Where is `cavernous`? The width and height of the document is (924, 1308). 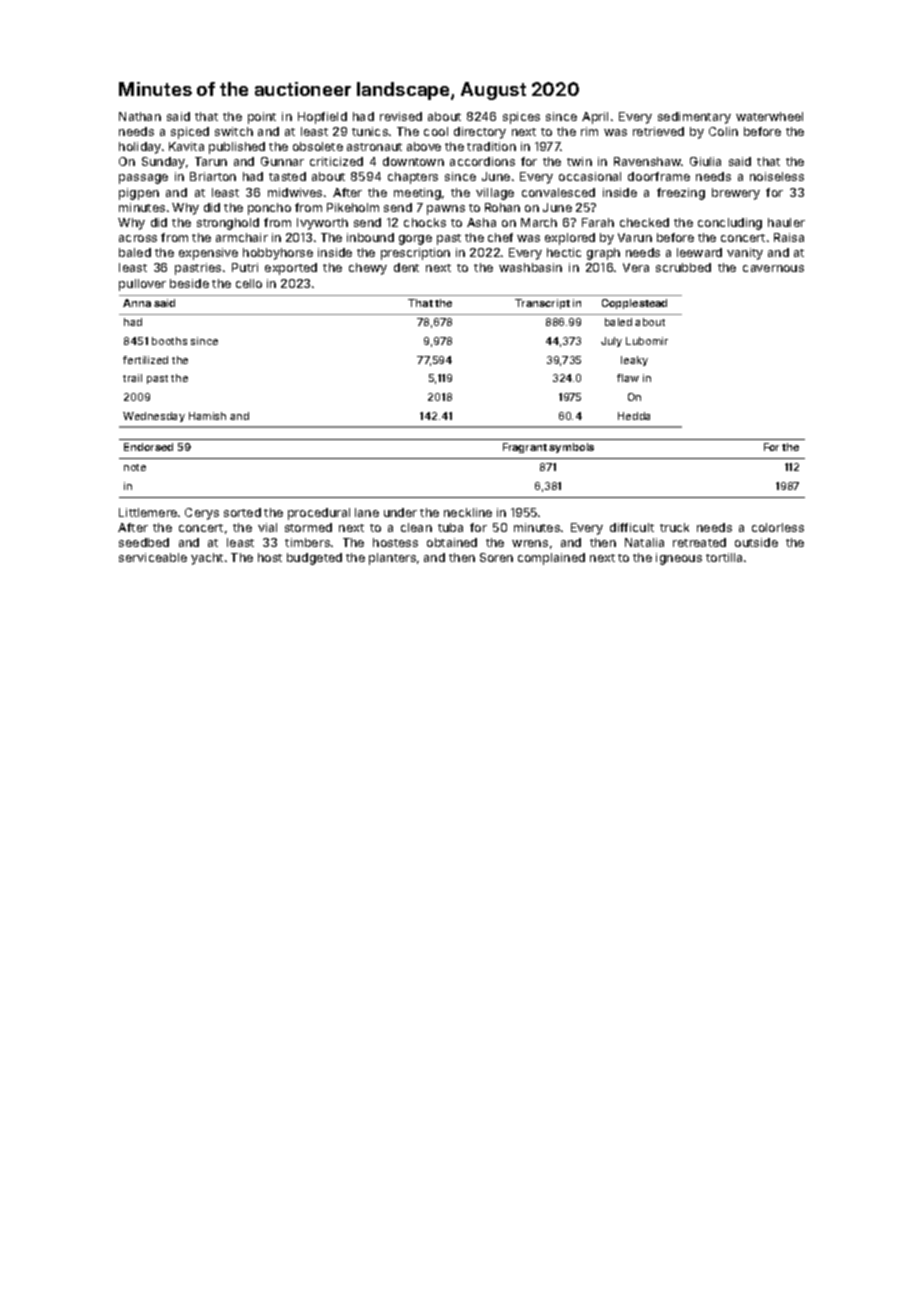 cavernous is located at coordinates (773, 268).
